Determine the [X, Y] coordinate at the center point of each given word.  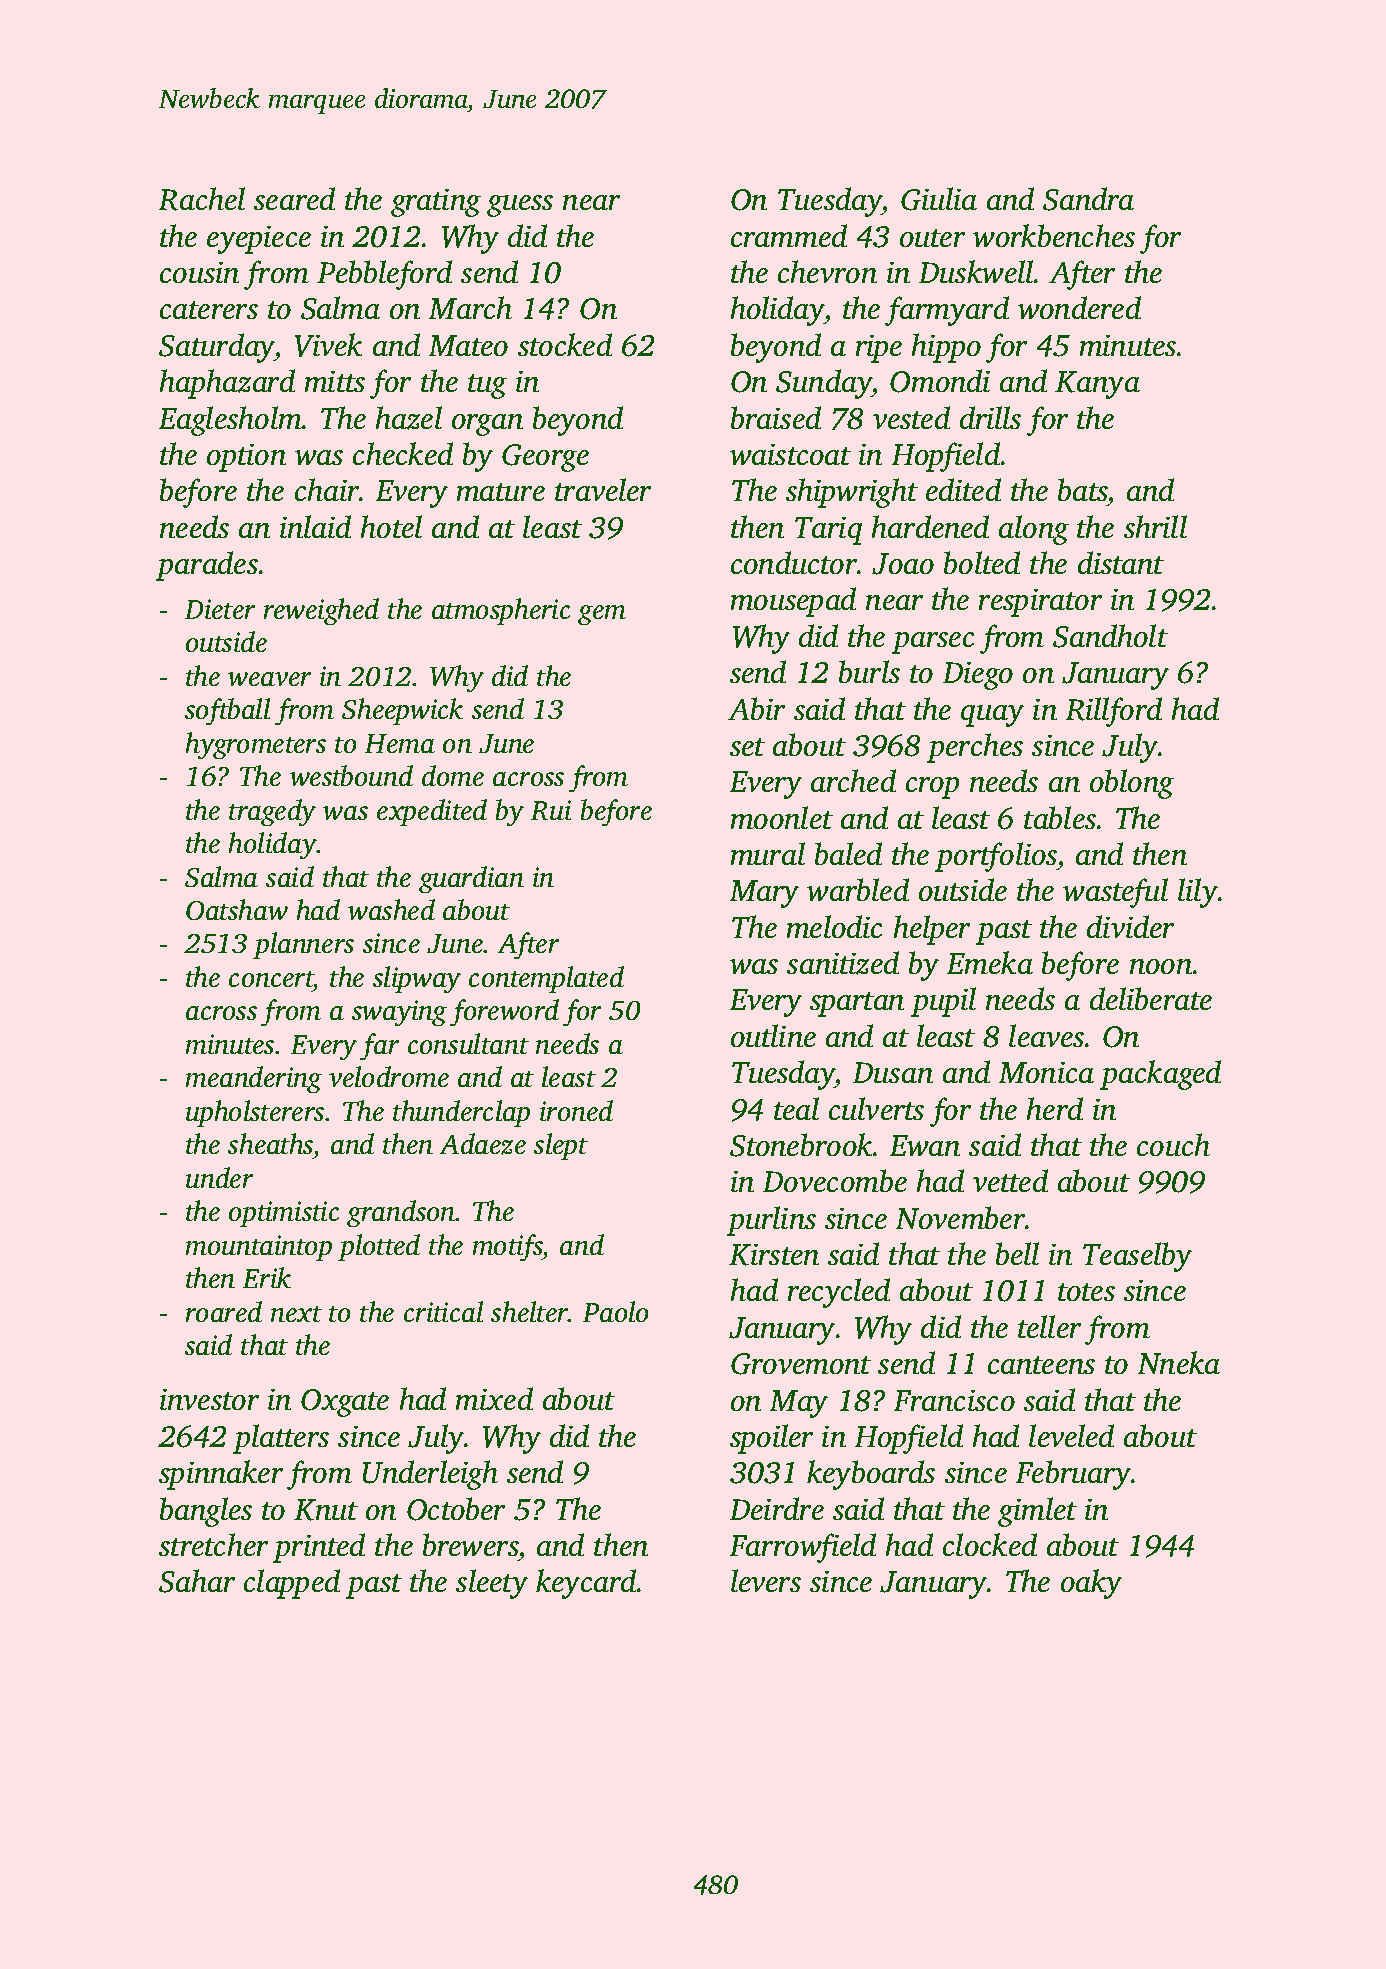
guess [520, 206]
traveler [603, 489]
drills [990, 417]
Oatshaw [237, 909]
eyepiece [259, 240]
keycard [586, 1584]
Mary [764, 894]
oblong [1132, 784]
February [1073, 1475]
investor [209, 1399]
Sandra [1088, 199]
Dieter [220, 609]
